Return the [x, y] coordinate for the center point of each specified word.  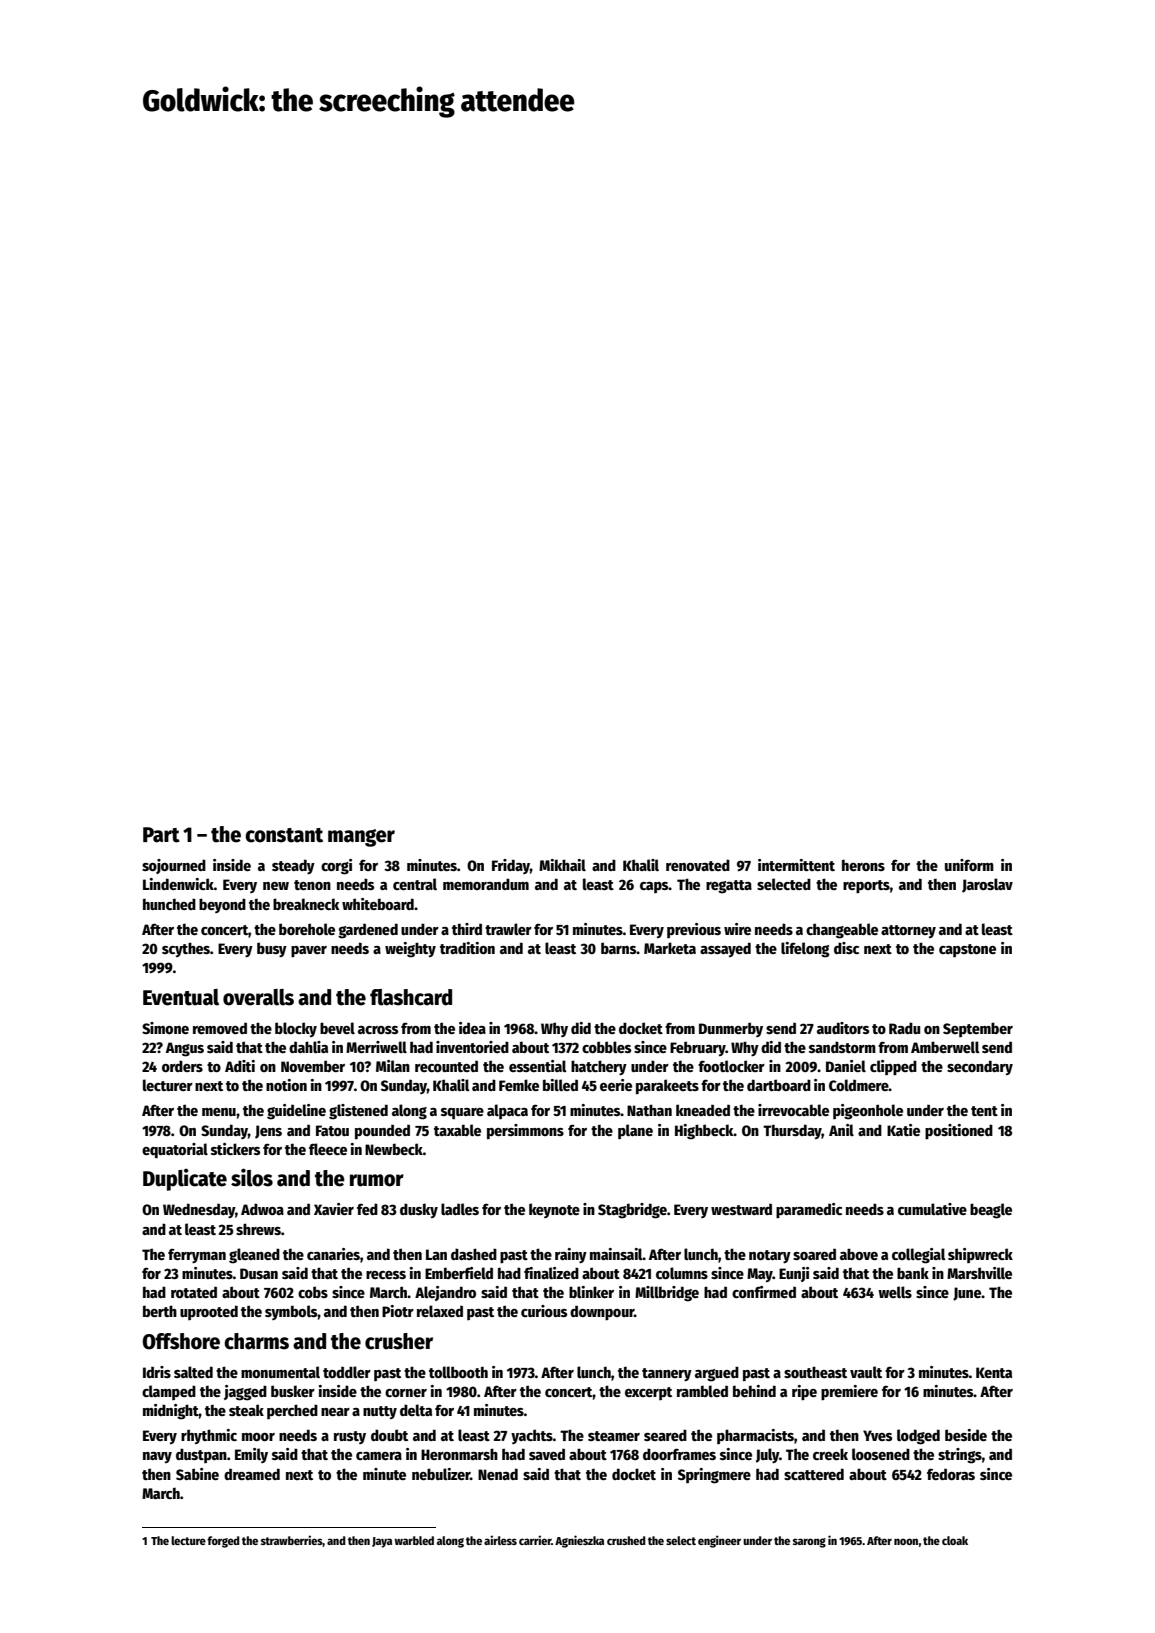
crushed [626, 1540]
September [978, 1029]
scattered [814, 1474]
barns [618, 948]
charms [256, 1341]
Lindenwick [178, 884]
